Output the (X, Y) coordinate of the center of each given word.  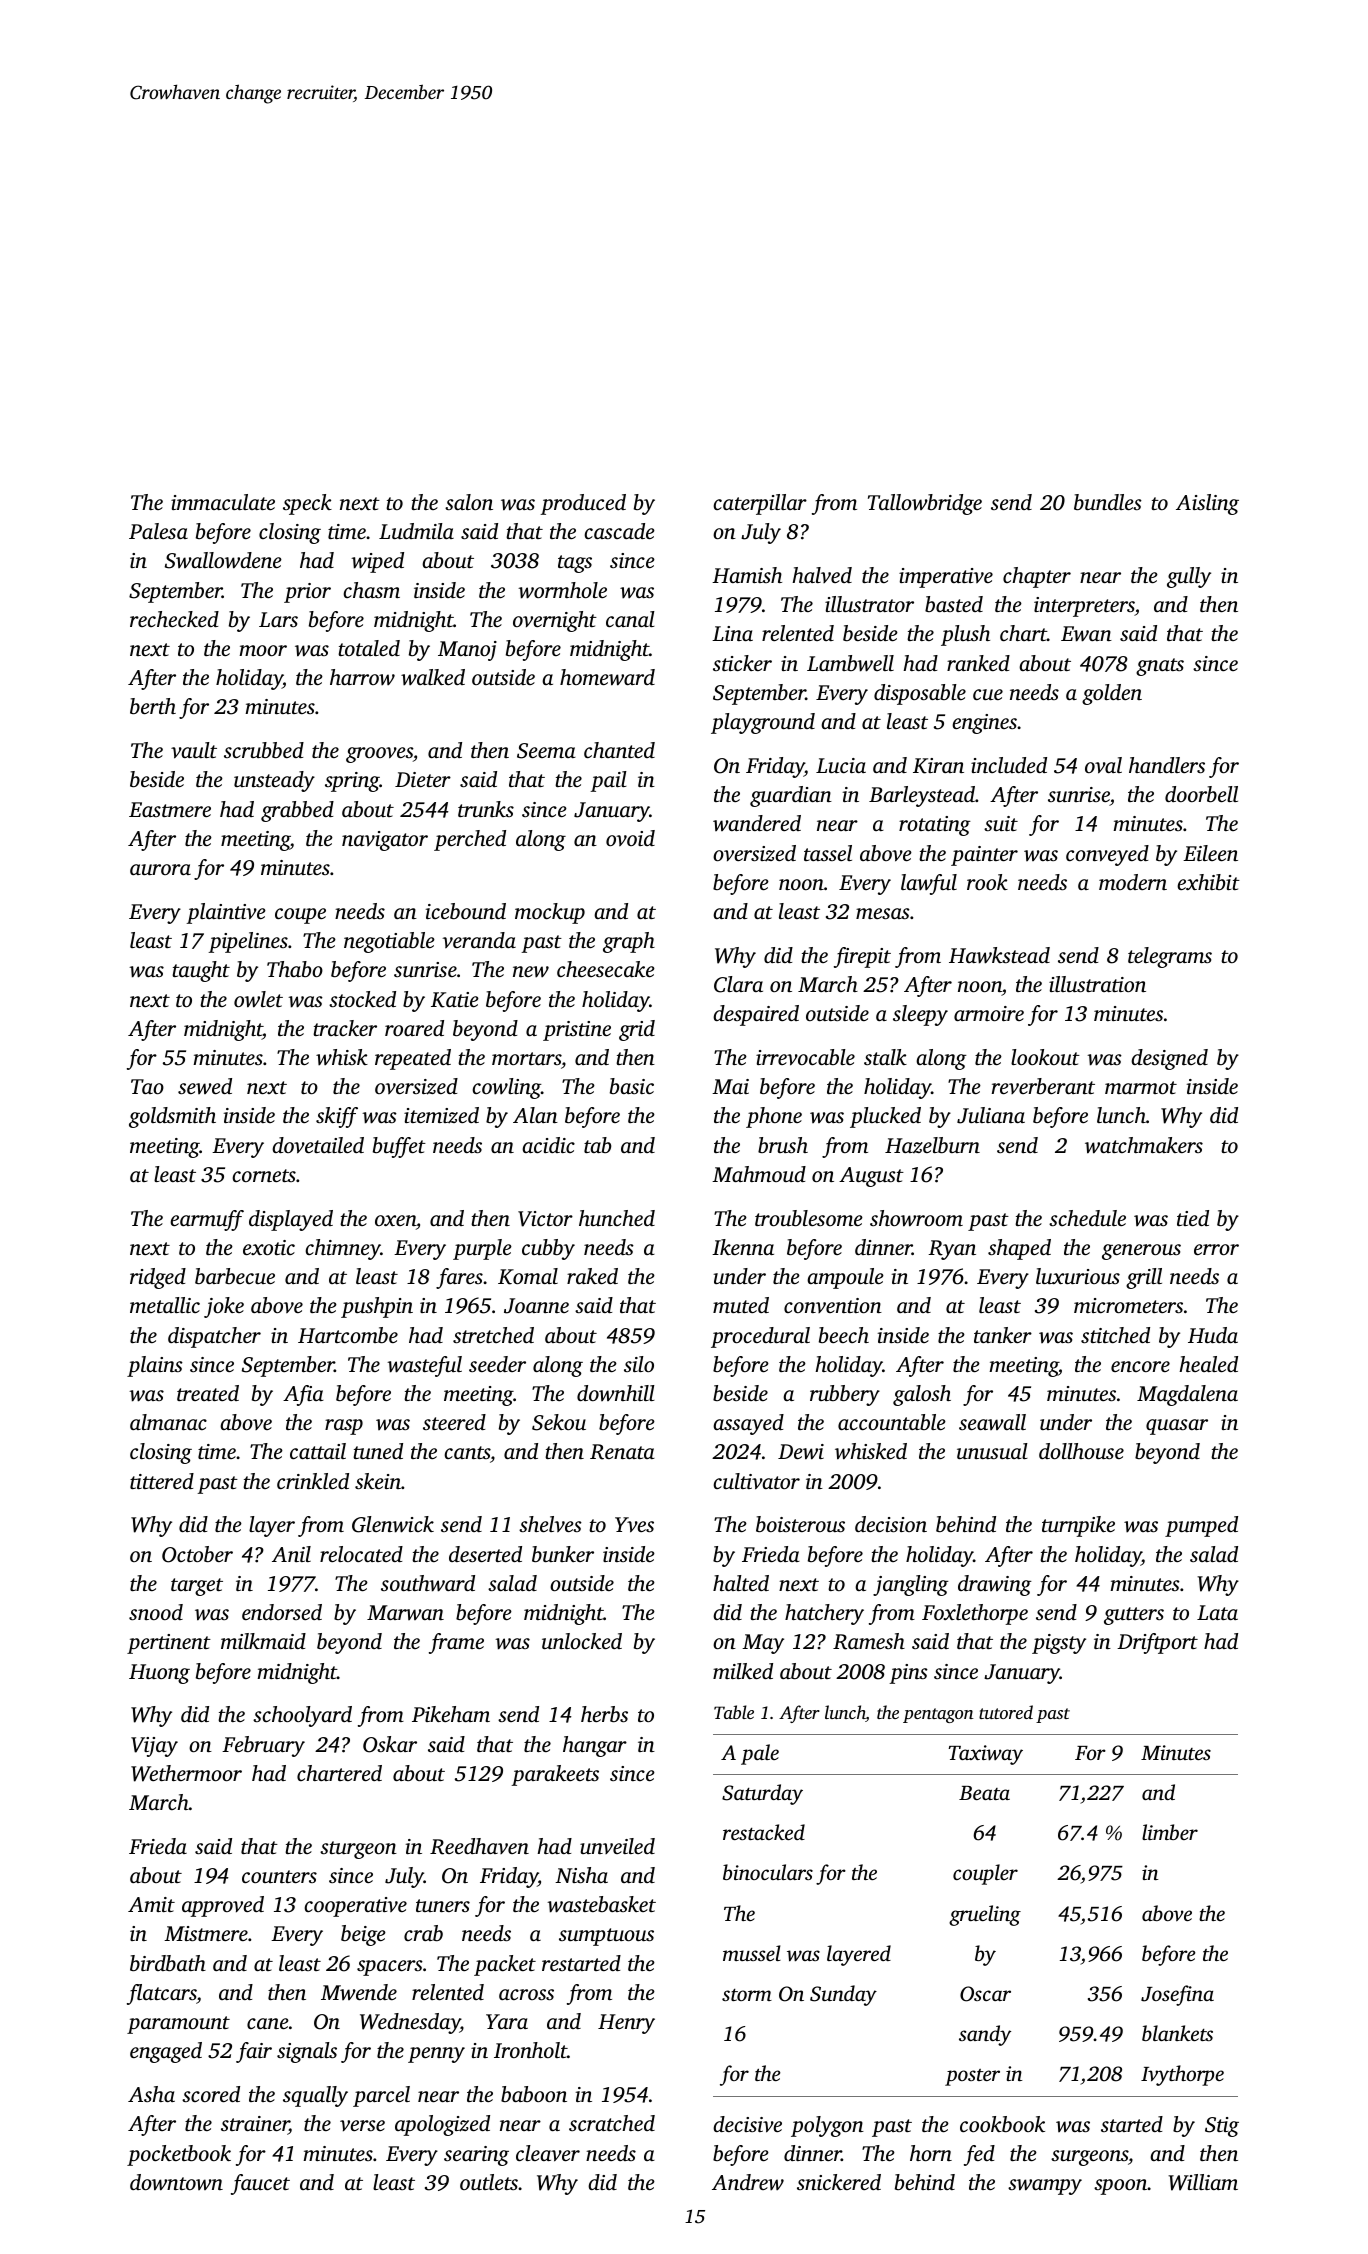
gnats (1160, 667)
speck (307, 504)
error (1216, 1249)
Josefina (1177, 1995)
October (197, 1554)
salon (469, 502)
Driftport (1157, 1643)
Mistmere (206, 1933)
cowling (506, 1088)
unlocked (582, 1641)
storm (747, 1995)
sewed (205, 1086)
